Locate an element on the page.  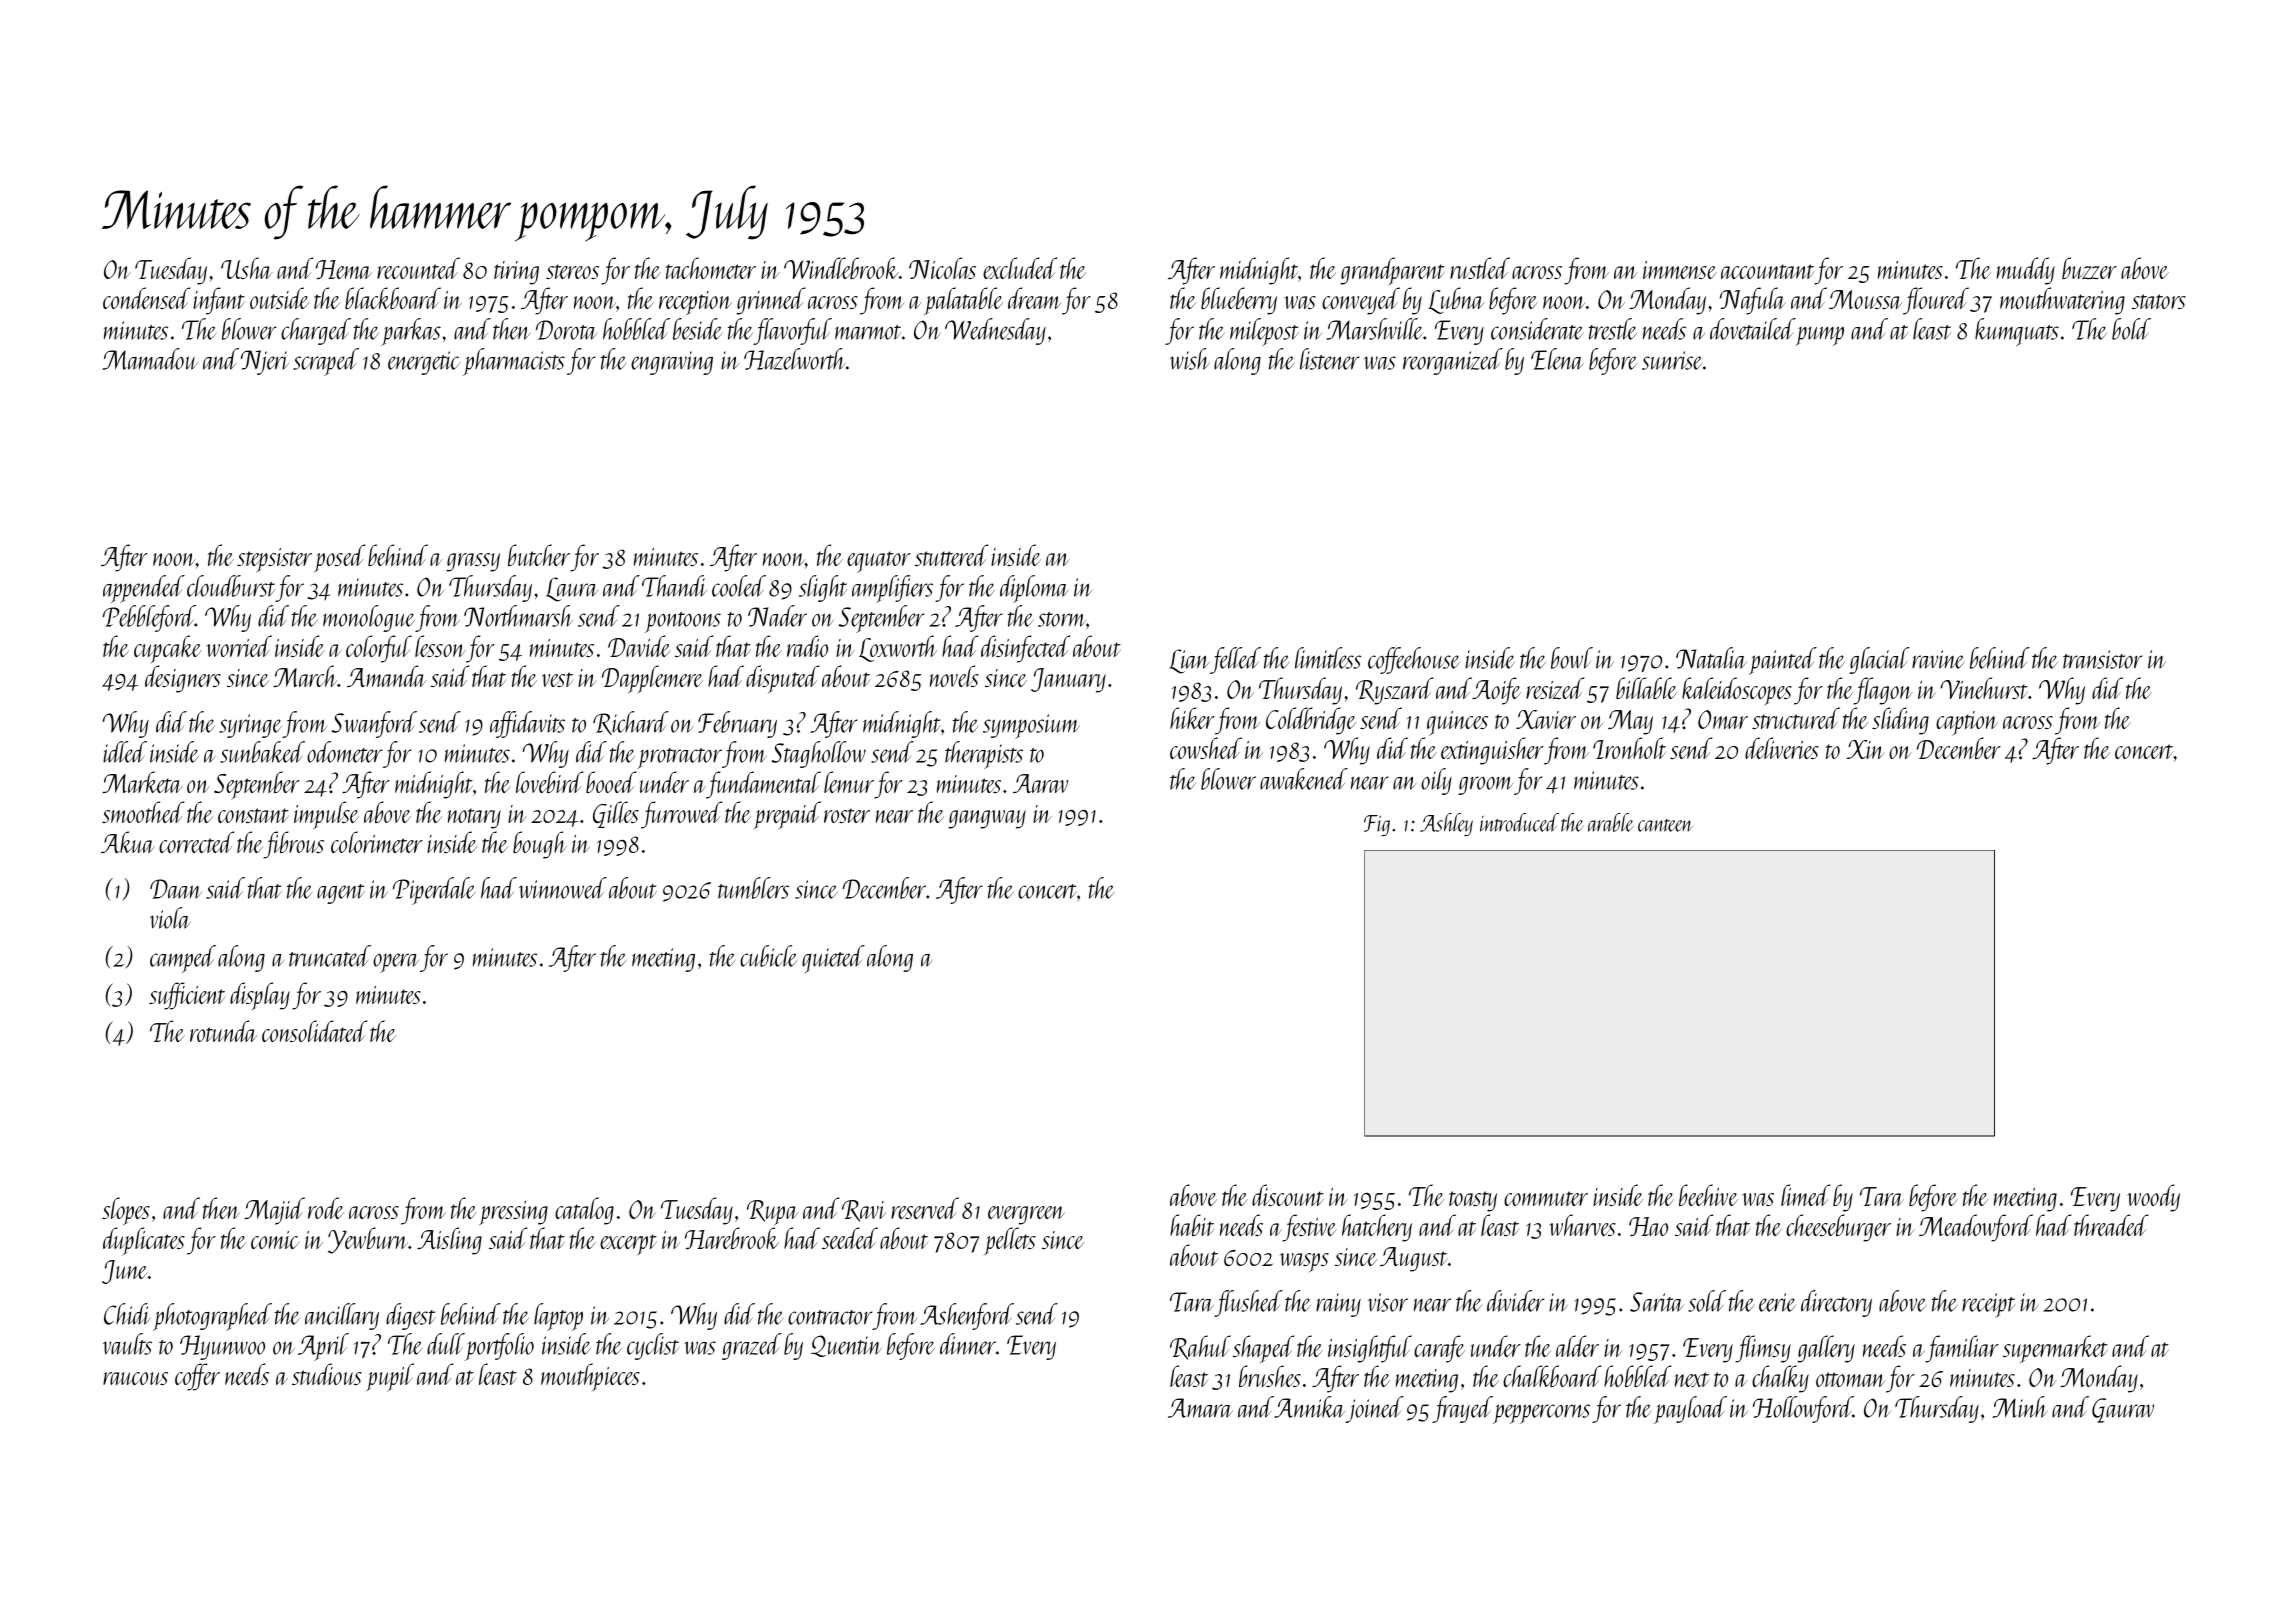
kumquats is located at coordinates (2017, 332).
